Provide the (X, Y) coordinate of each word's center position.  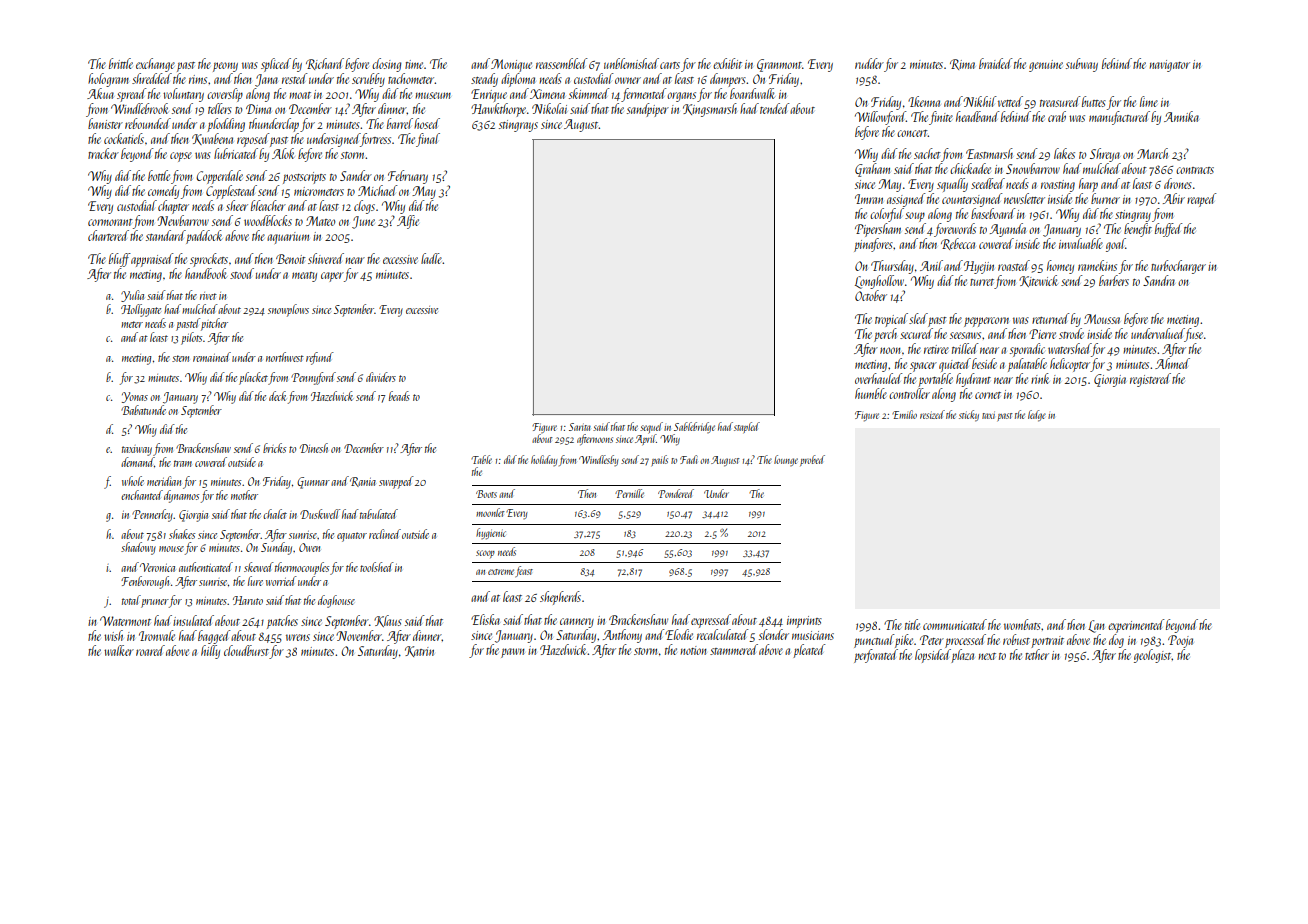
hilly (210, 652)
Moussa (1102, 319)
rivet (208, 296)
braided (995, 63)
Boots (486, 494)
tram (183, 463)
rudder (869, 63)
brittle (121, 63)
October (871, 295)
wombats (1022, 624)
